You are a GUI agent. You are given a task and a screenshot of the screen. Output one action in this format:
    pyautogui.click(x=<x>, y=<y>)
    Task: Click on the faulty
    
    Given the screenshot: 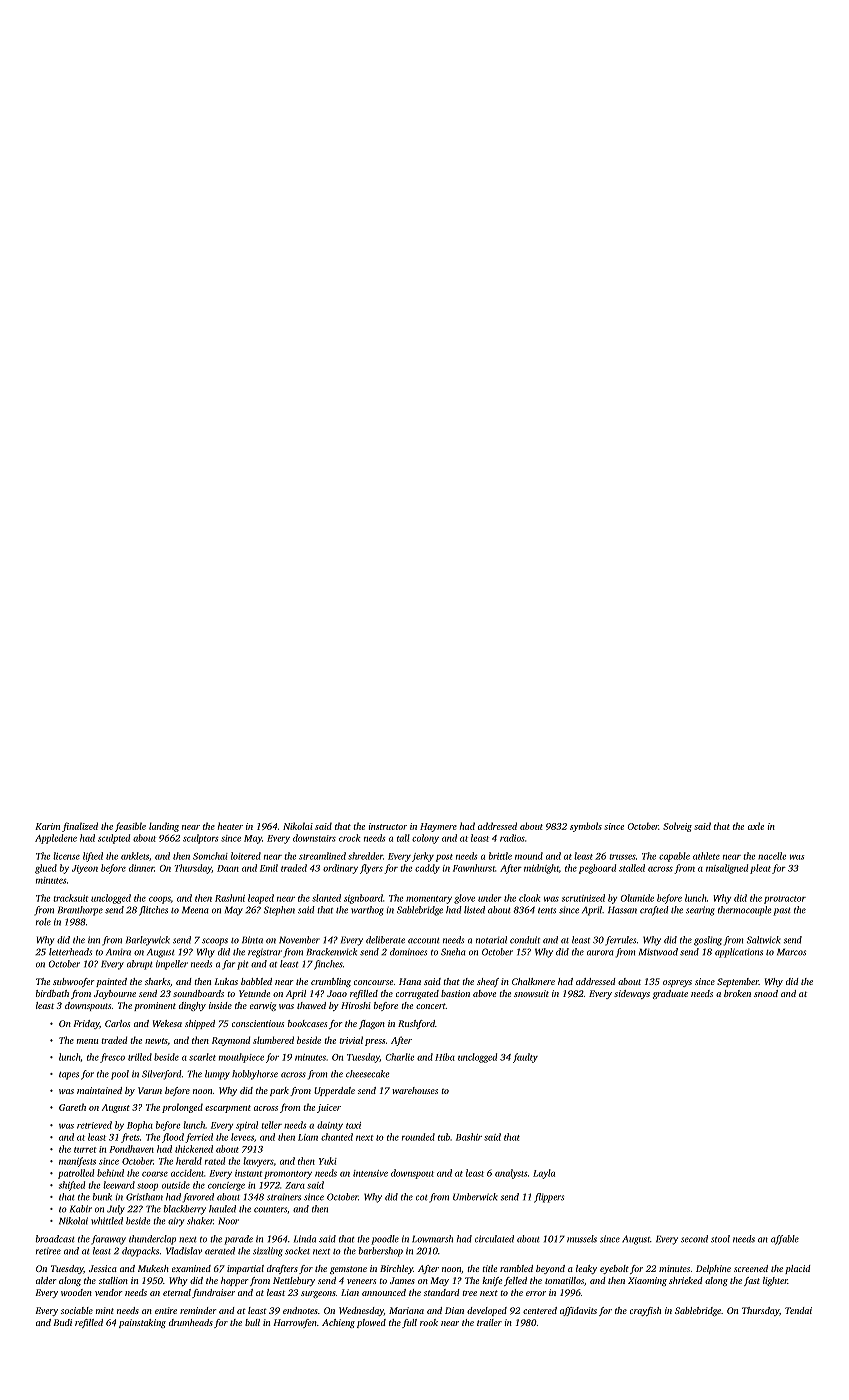 What is the action you would take?
    pyautogui.click(x=525, y=1058)
